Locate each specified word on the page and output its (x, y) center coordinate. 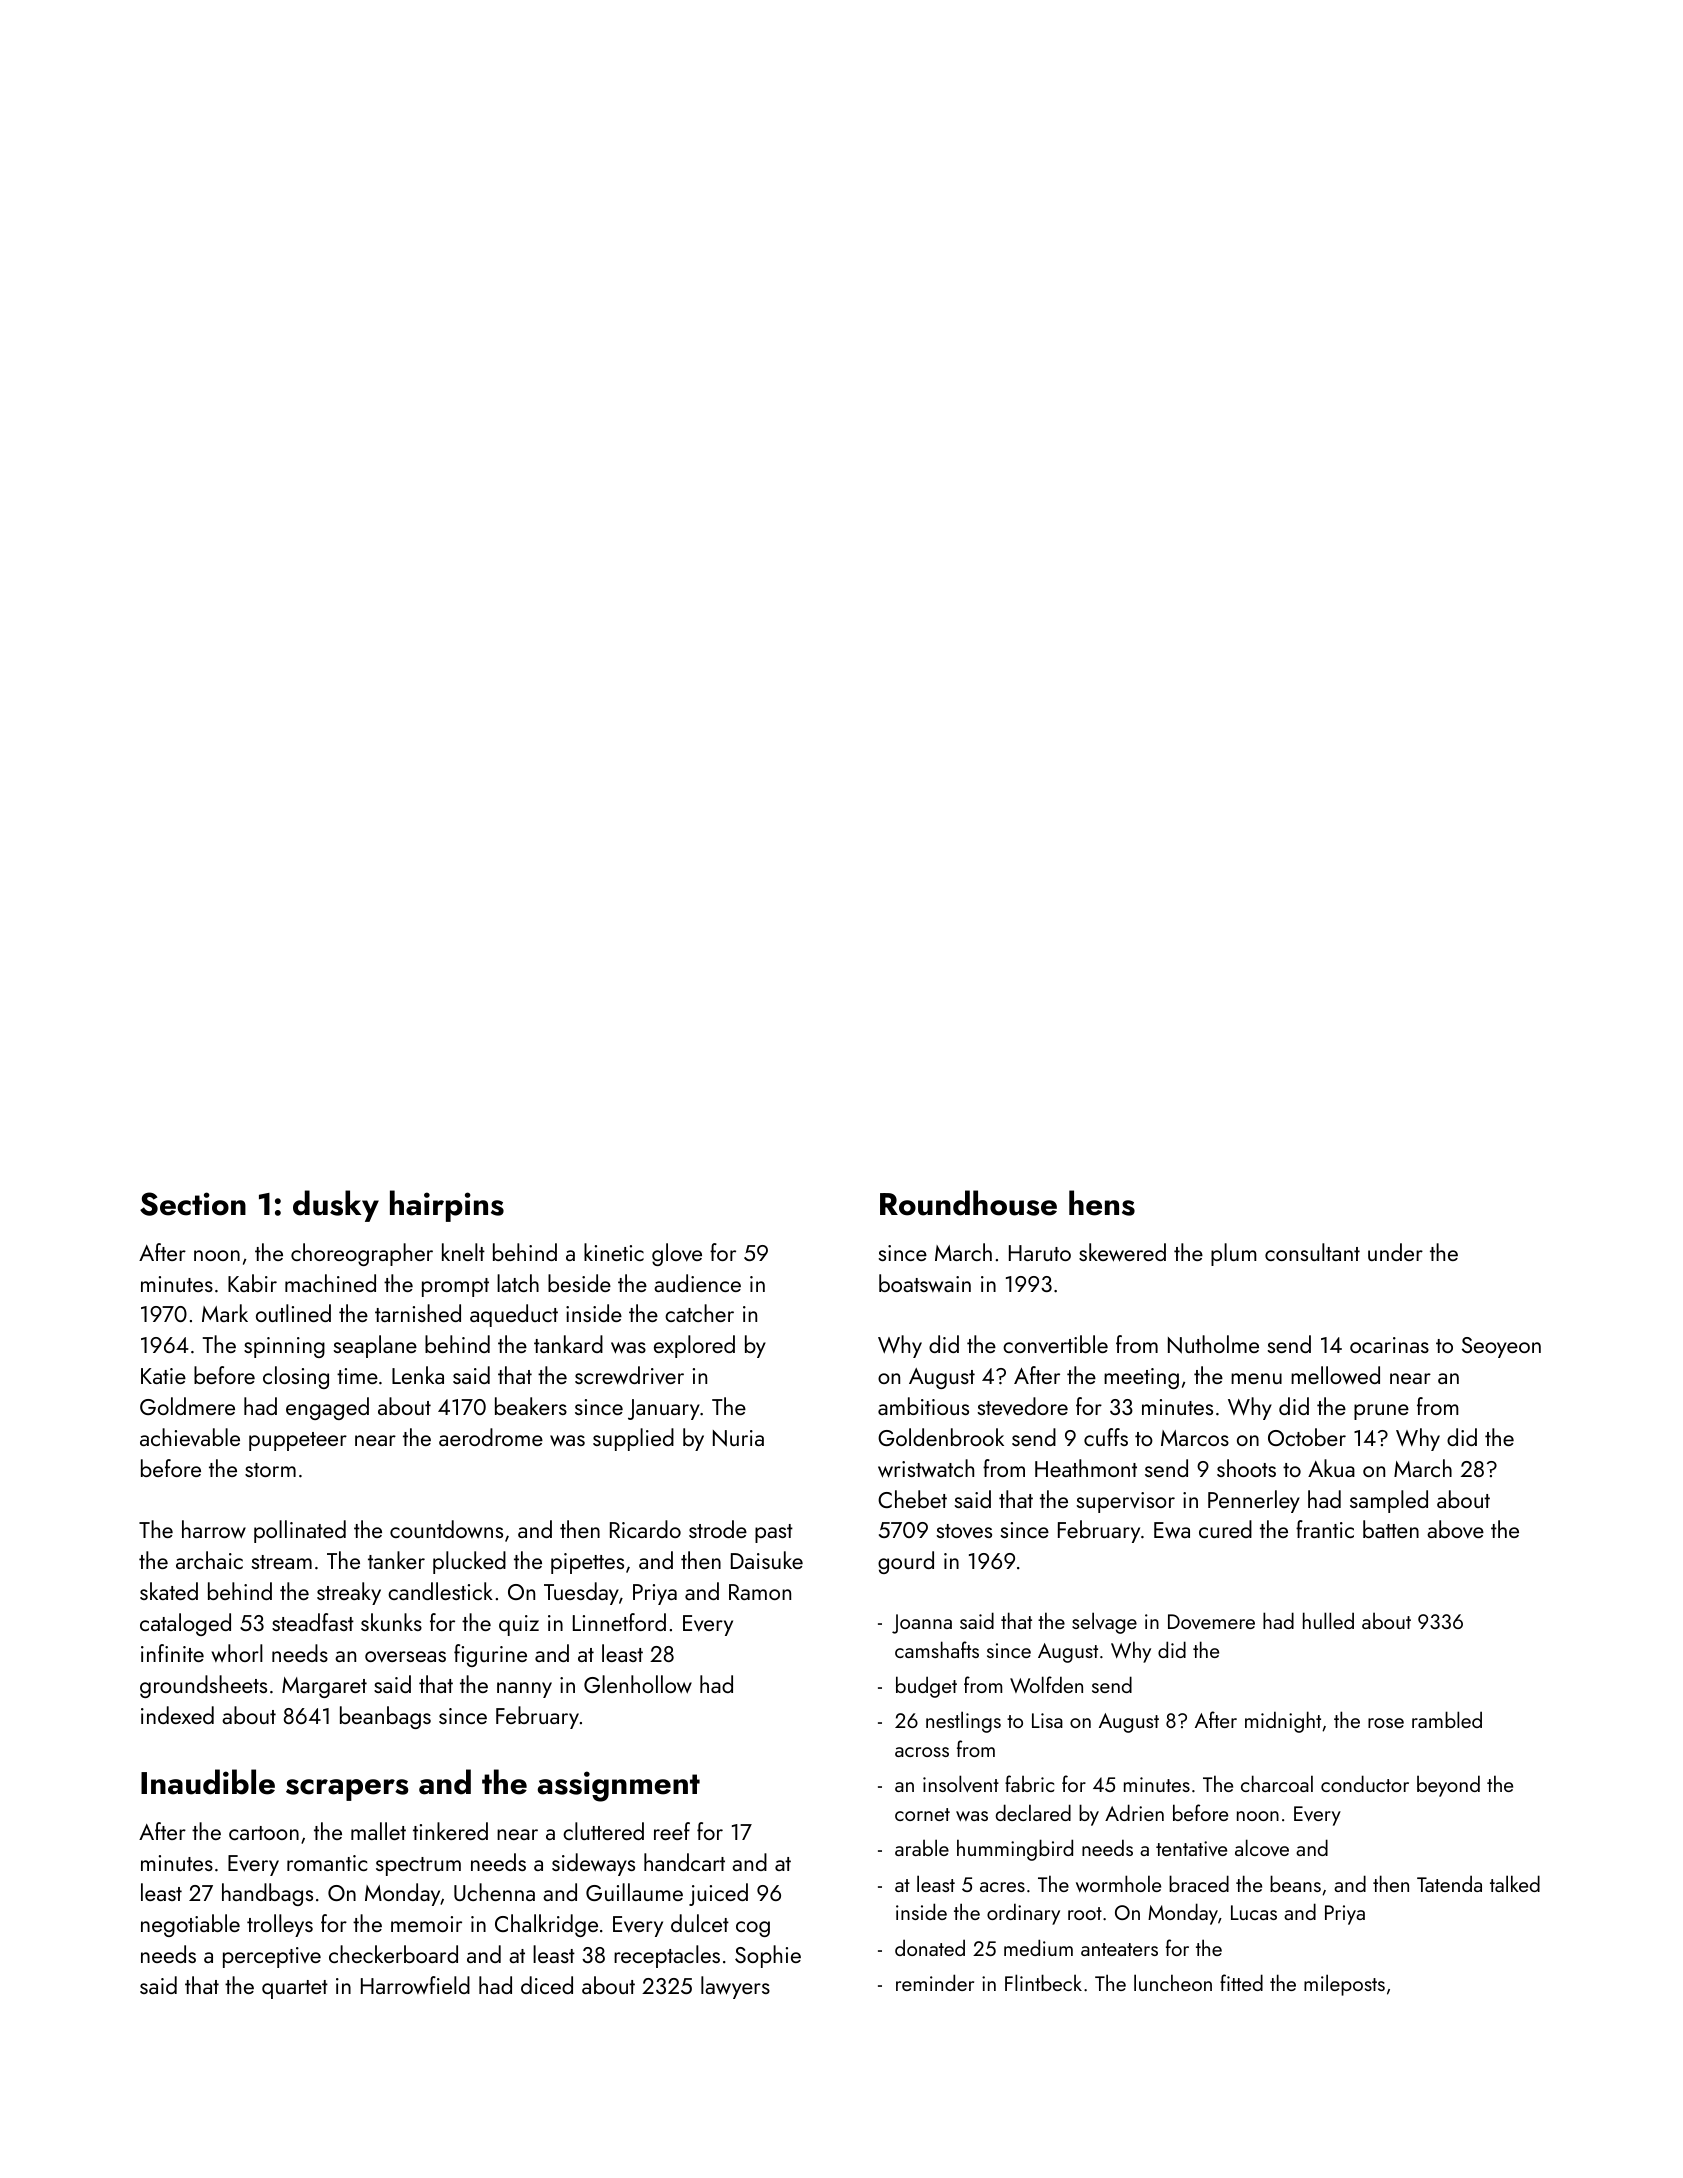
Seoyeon (1501, 1347)
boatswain (925, 1283)
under (1395, 1252)
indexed (177, 1715)
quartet (295, 1989)
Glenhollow (638, 1684)
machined (330, 1283)
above (1455, 1529)
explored (694, 1346)
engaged (327, 1408)
